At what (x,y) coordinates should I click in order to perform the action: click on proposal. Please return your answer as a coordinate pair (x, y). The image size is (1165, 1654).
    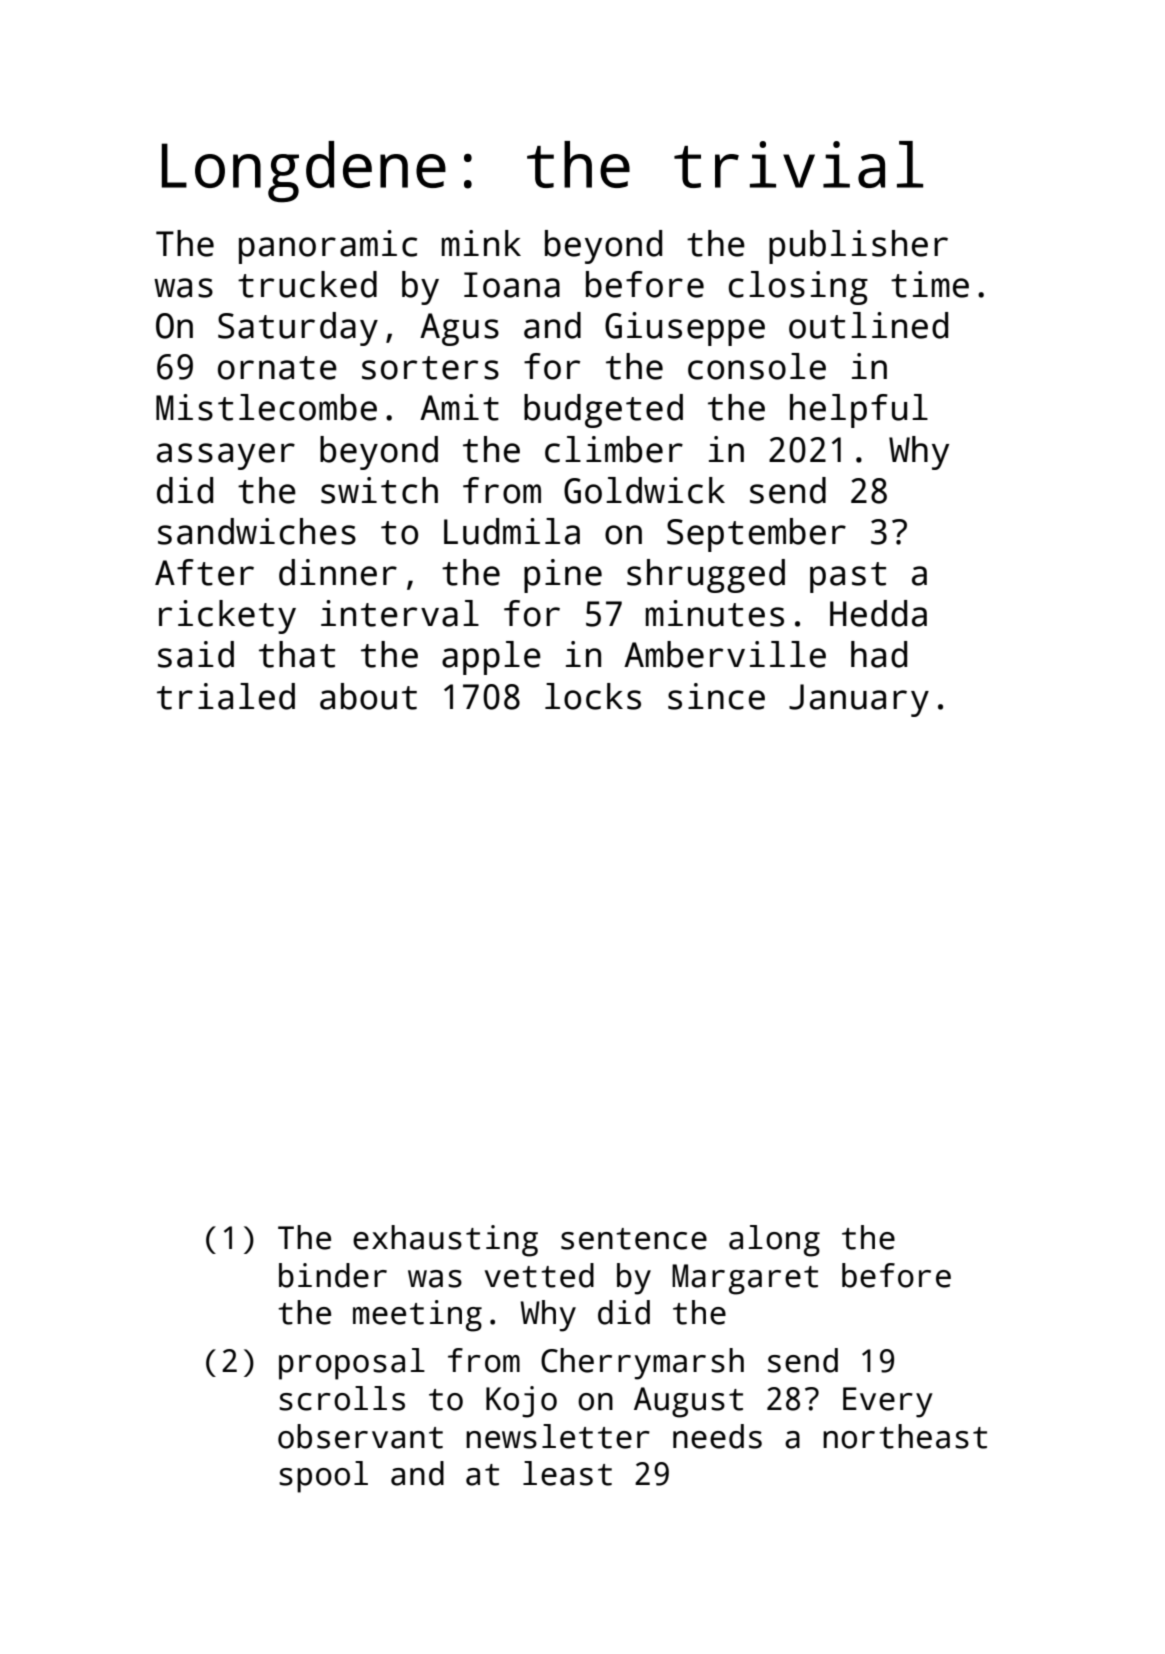
    Looking at the image, I should click on (352, 1364).
